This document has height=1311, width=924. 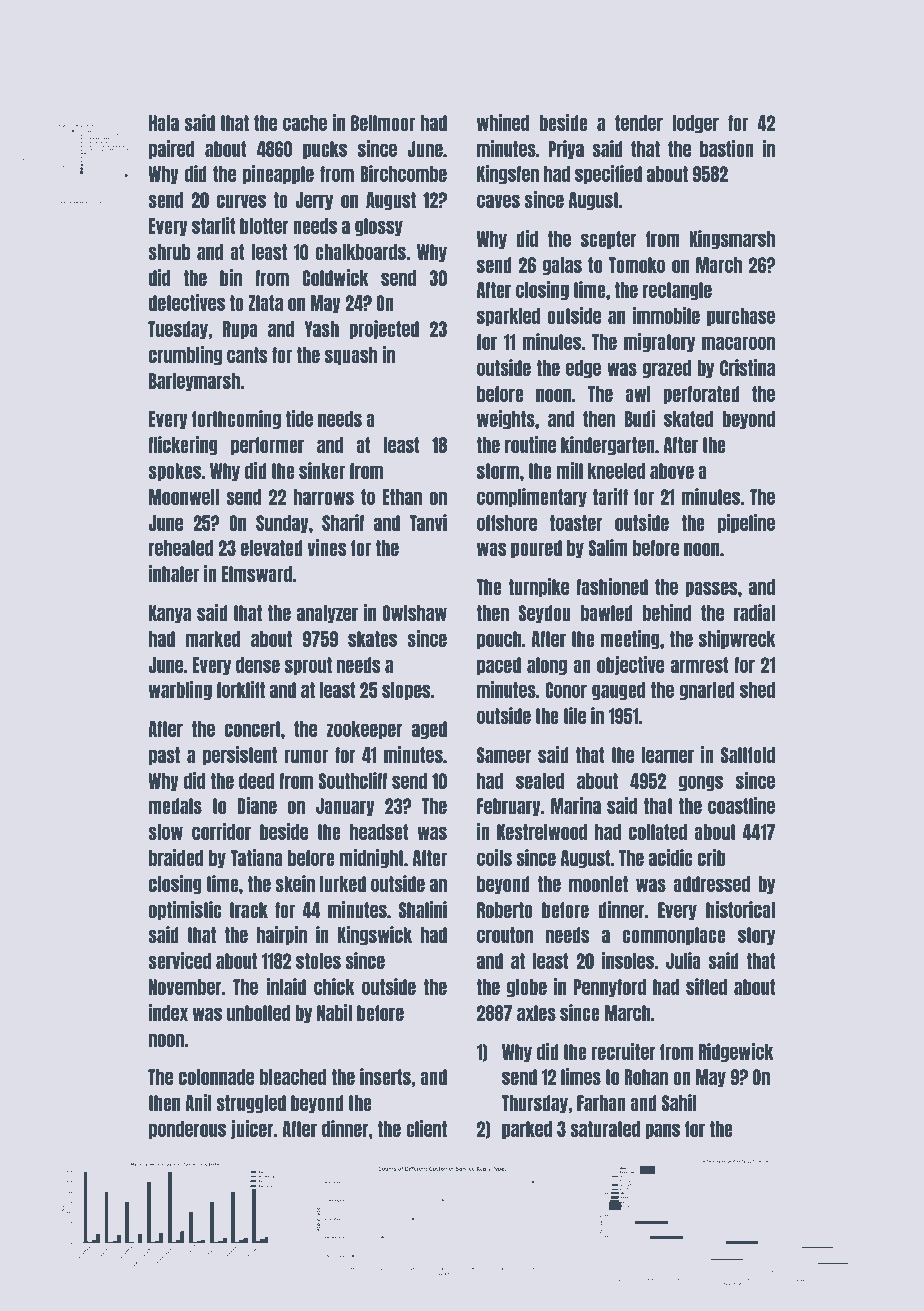 What do you see at coordinates (503, 122) in the document?
I see `whined` at bounding box center [503, 122].
